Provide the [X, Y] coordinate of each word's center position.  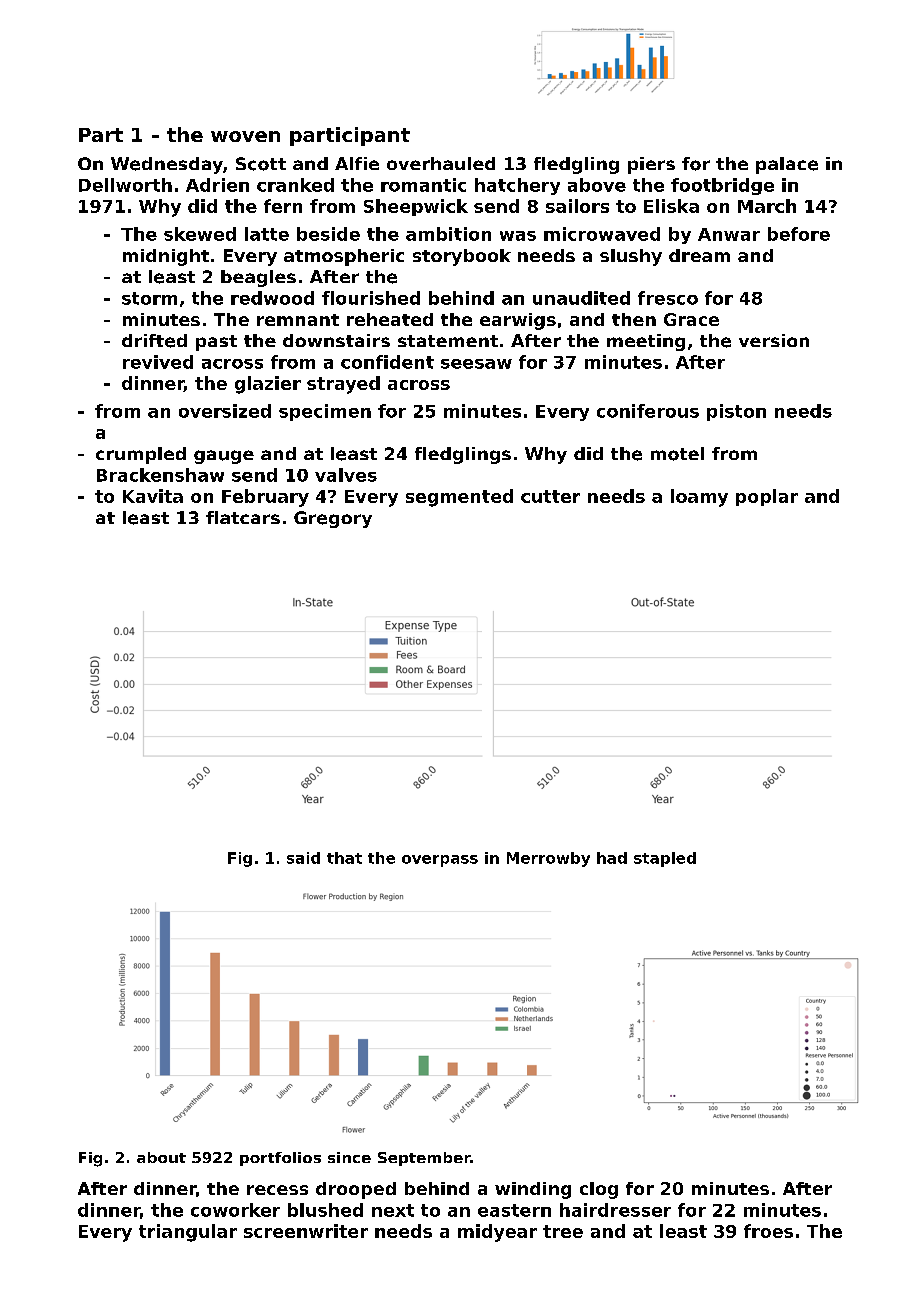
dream [699, 255]
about [161, 1157]
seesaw [476, 364]
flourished [371, 298]
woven [245, 136]
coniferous [648, 411]
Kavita [153, 496]
